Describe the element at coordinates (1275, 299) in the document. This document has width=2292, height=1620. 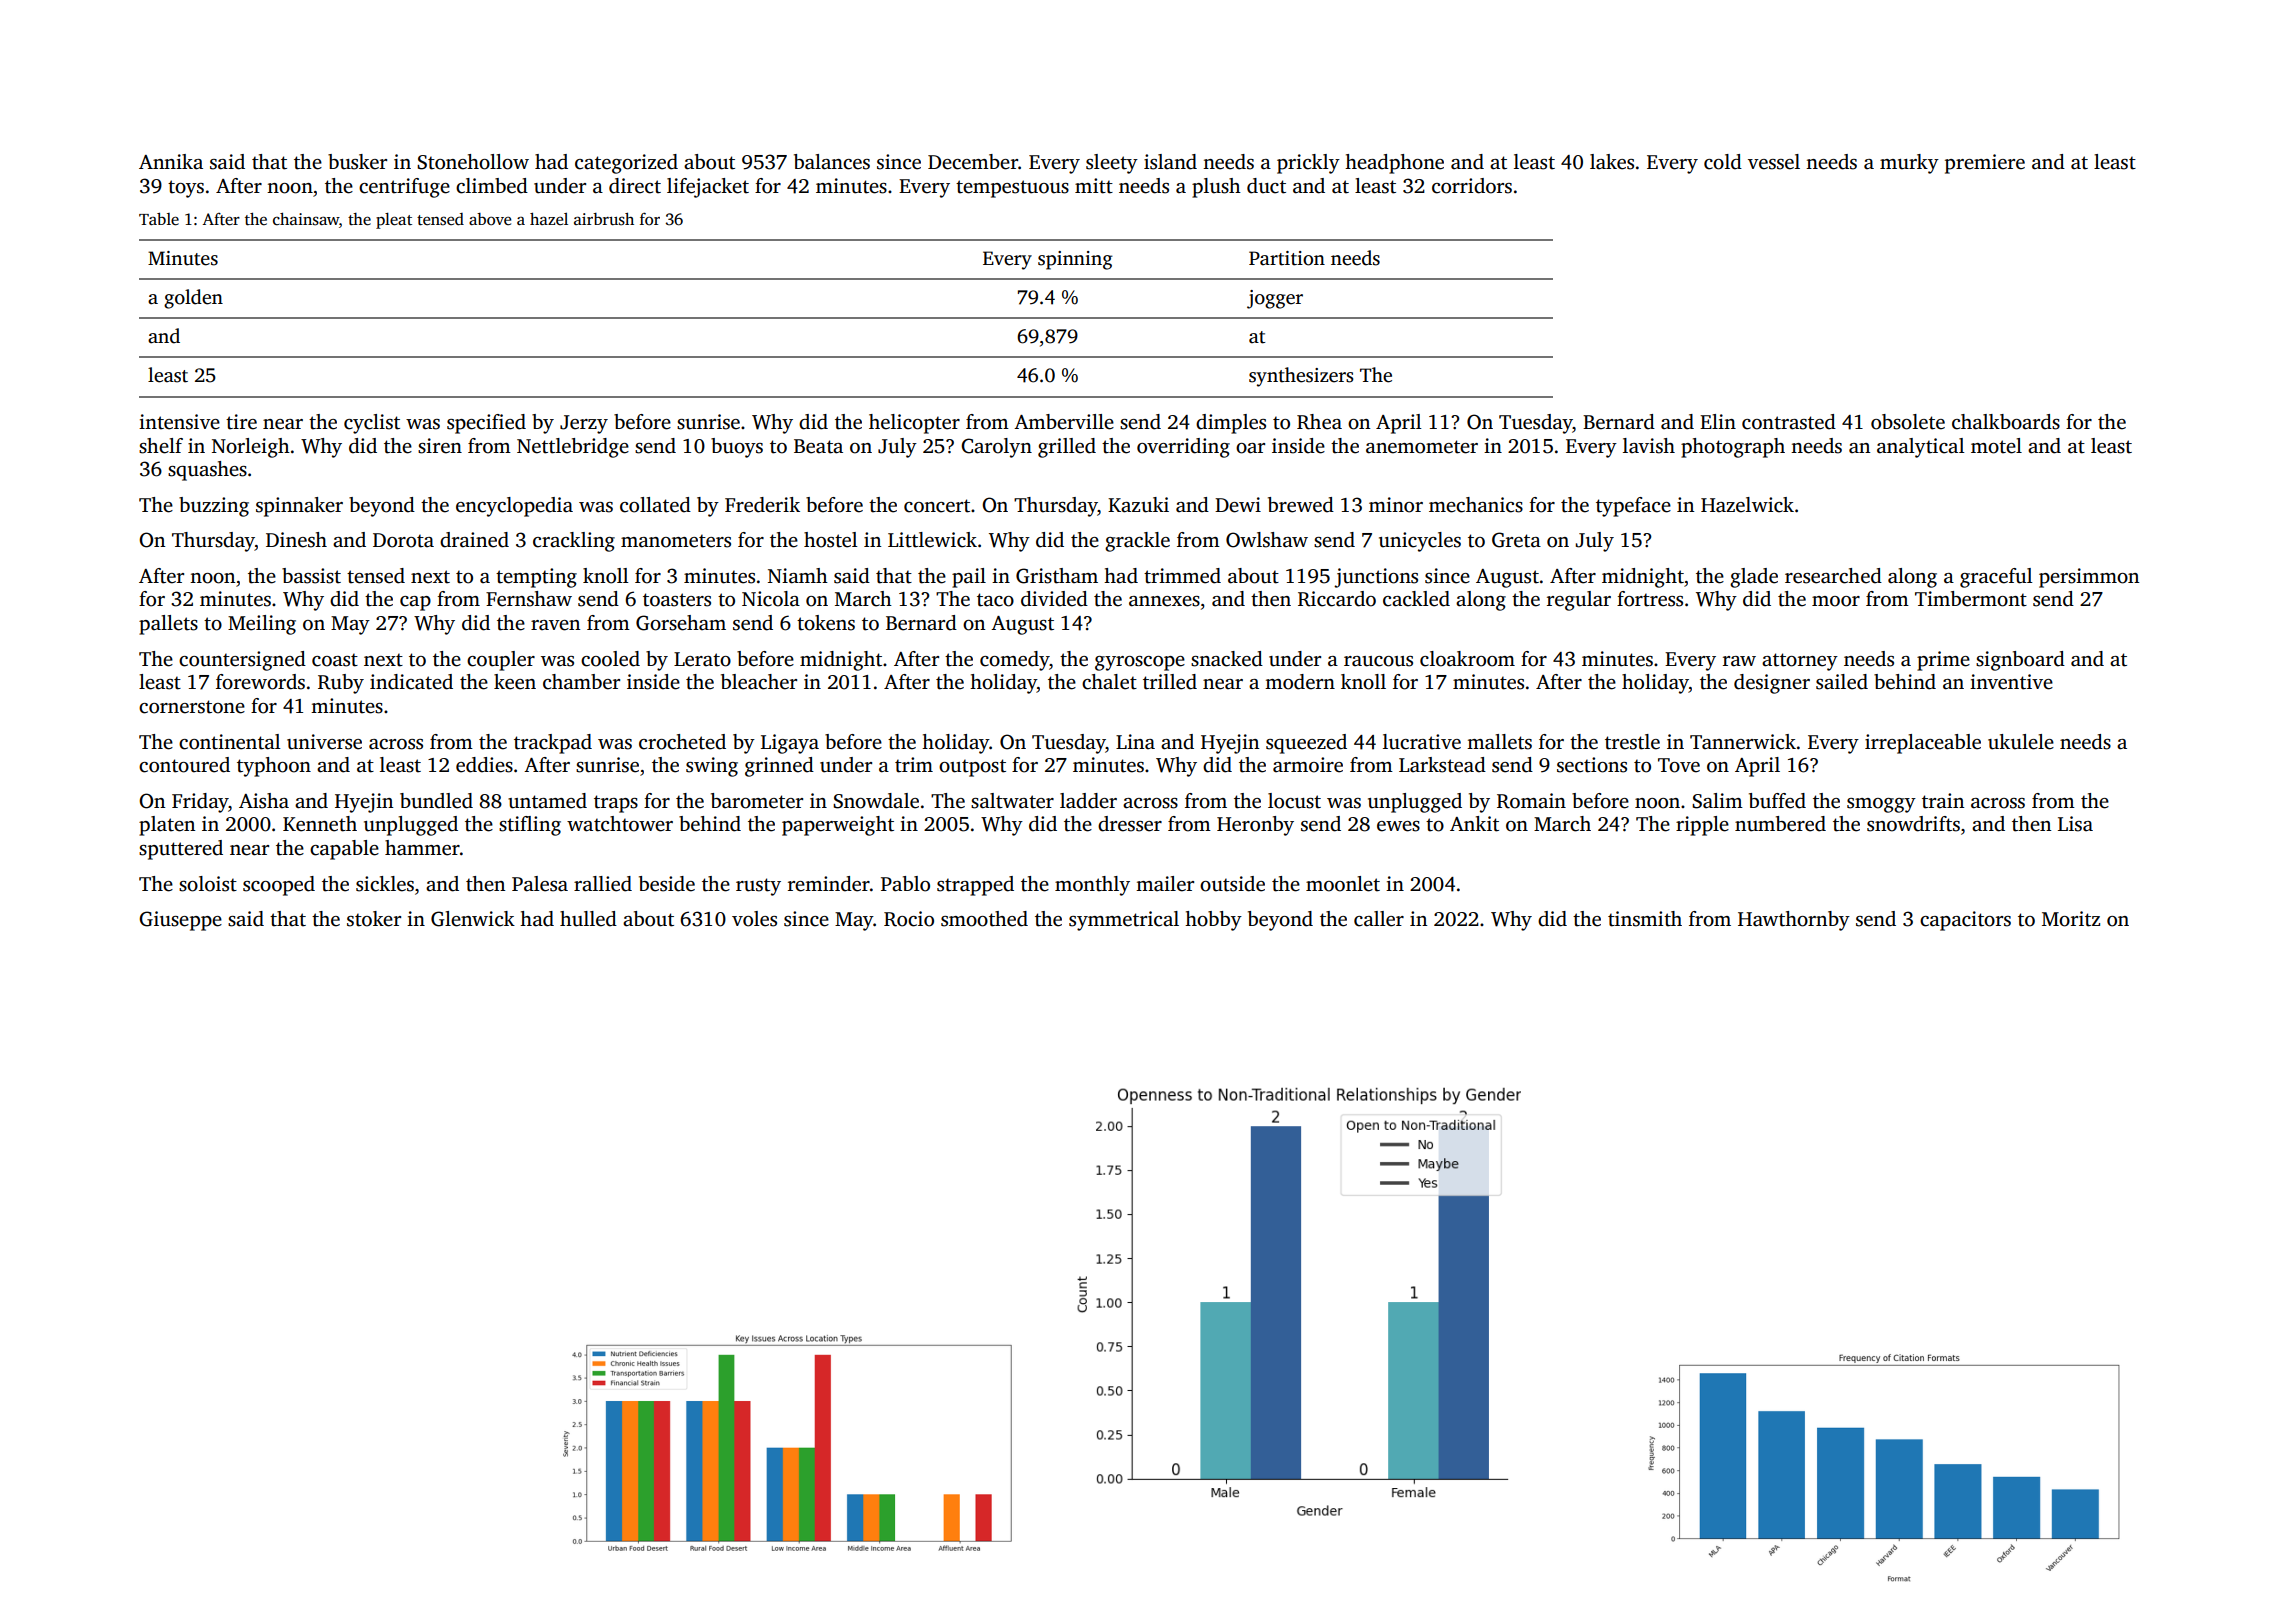
I see `jogger` at that location.
